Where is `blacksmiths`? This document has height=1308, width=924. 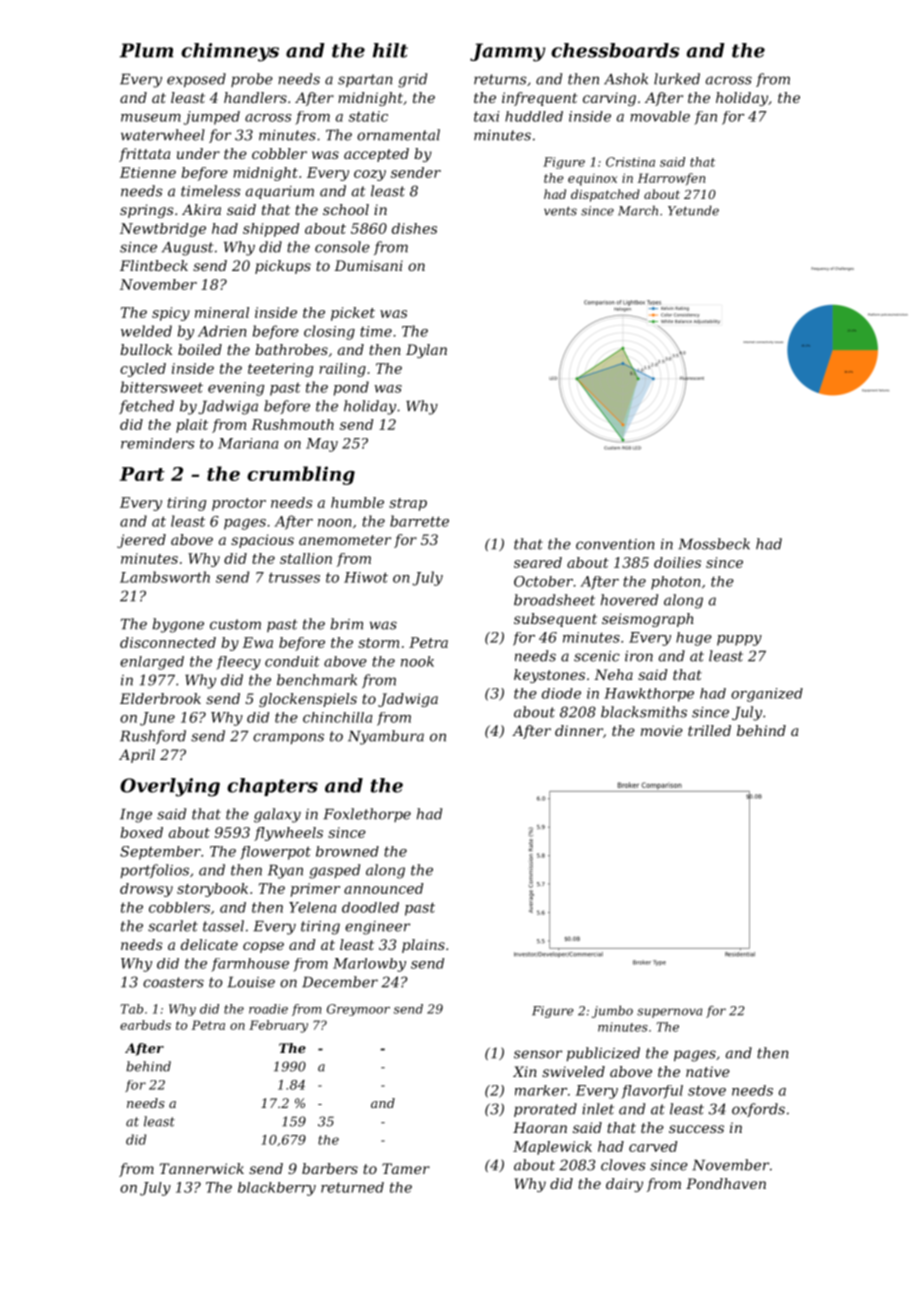 blacksmiths is located at coordinates (644, 712).
